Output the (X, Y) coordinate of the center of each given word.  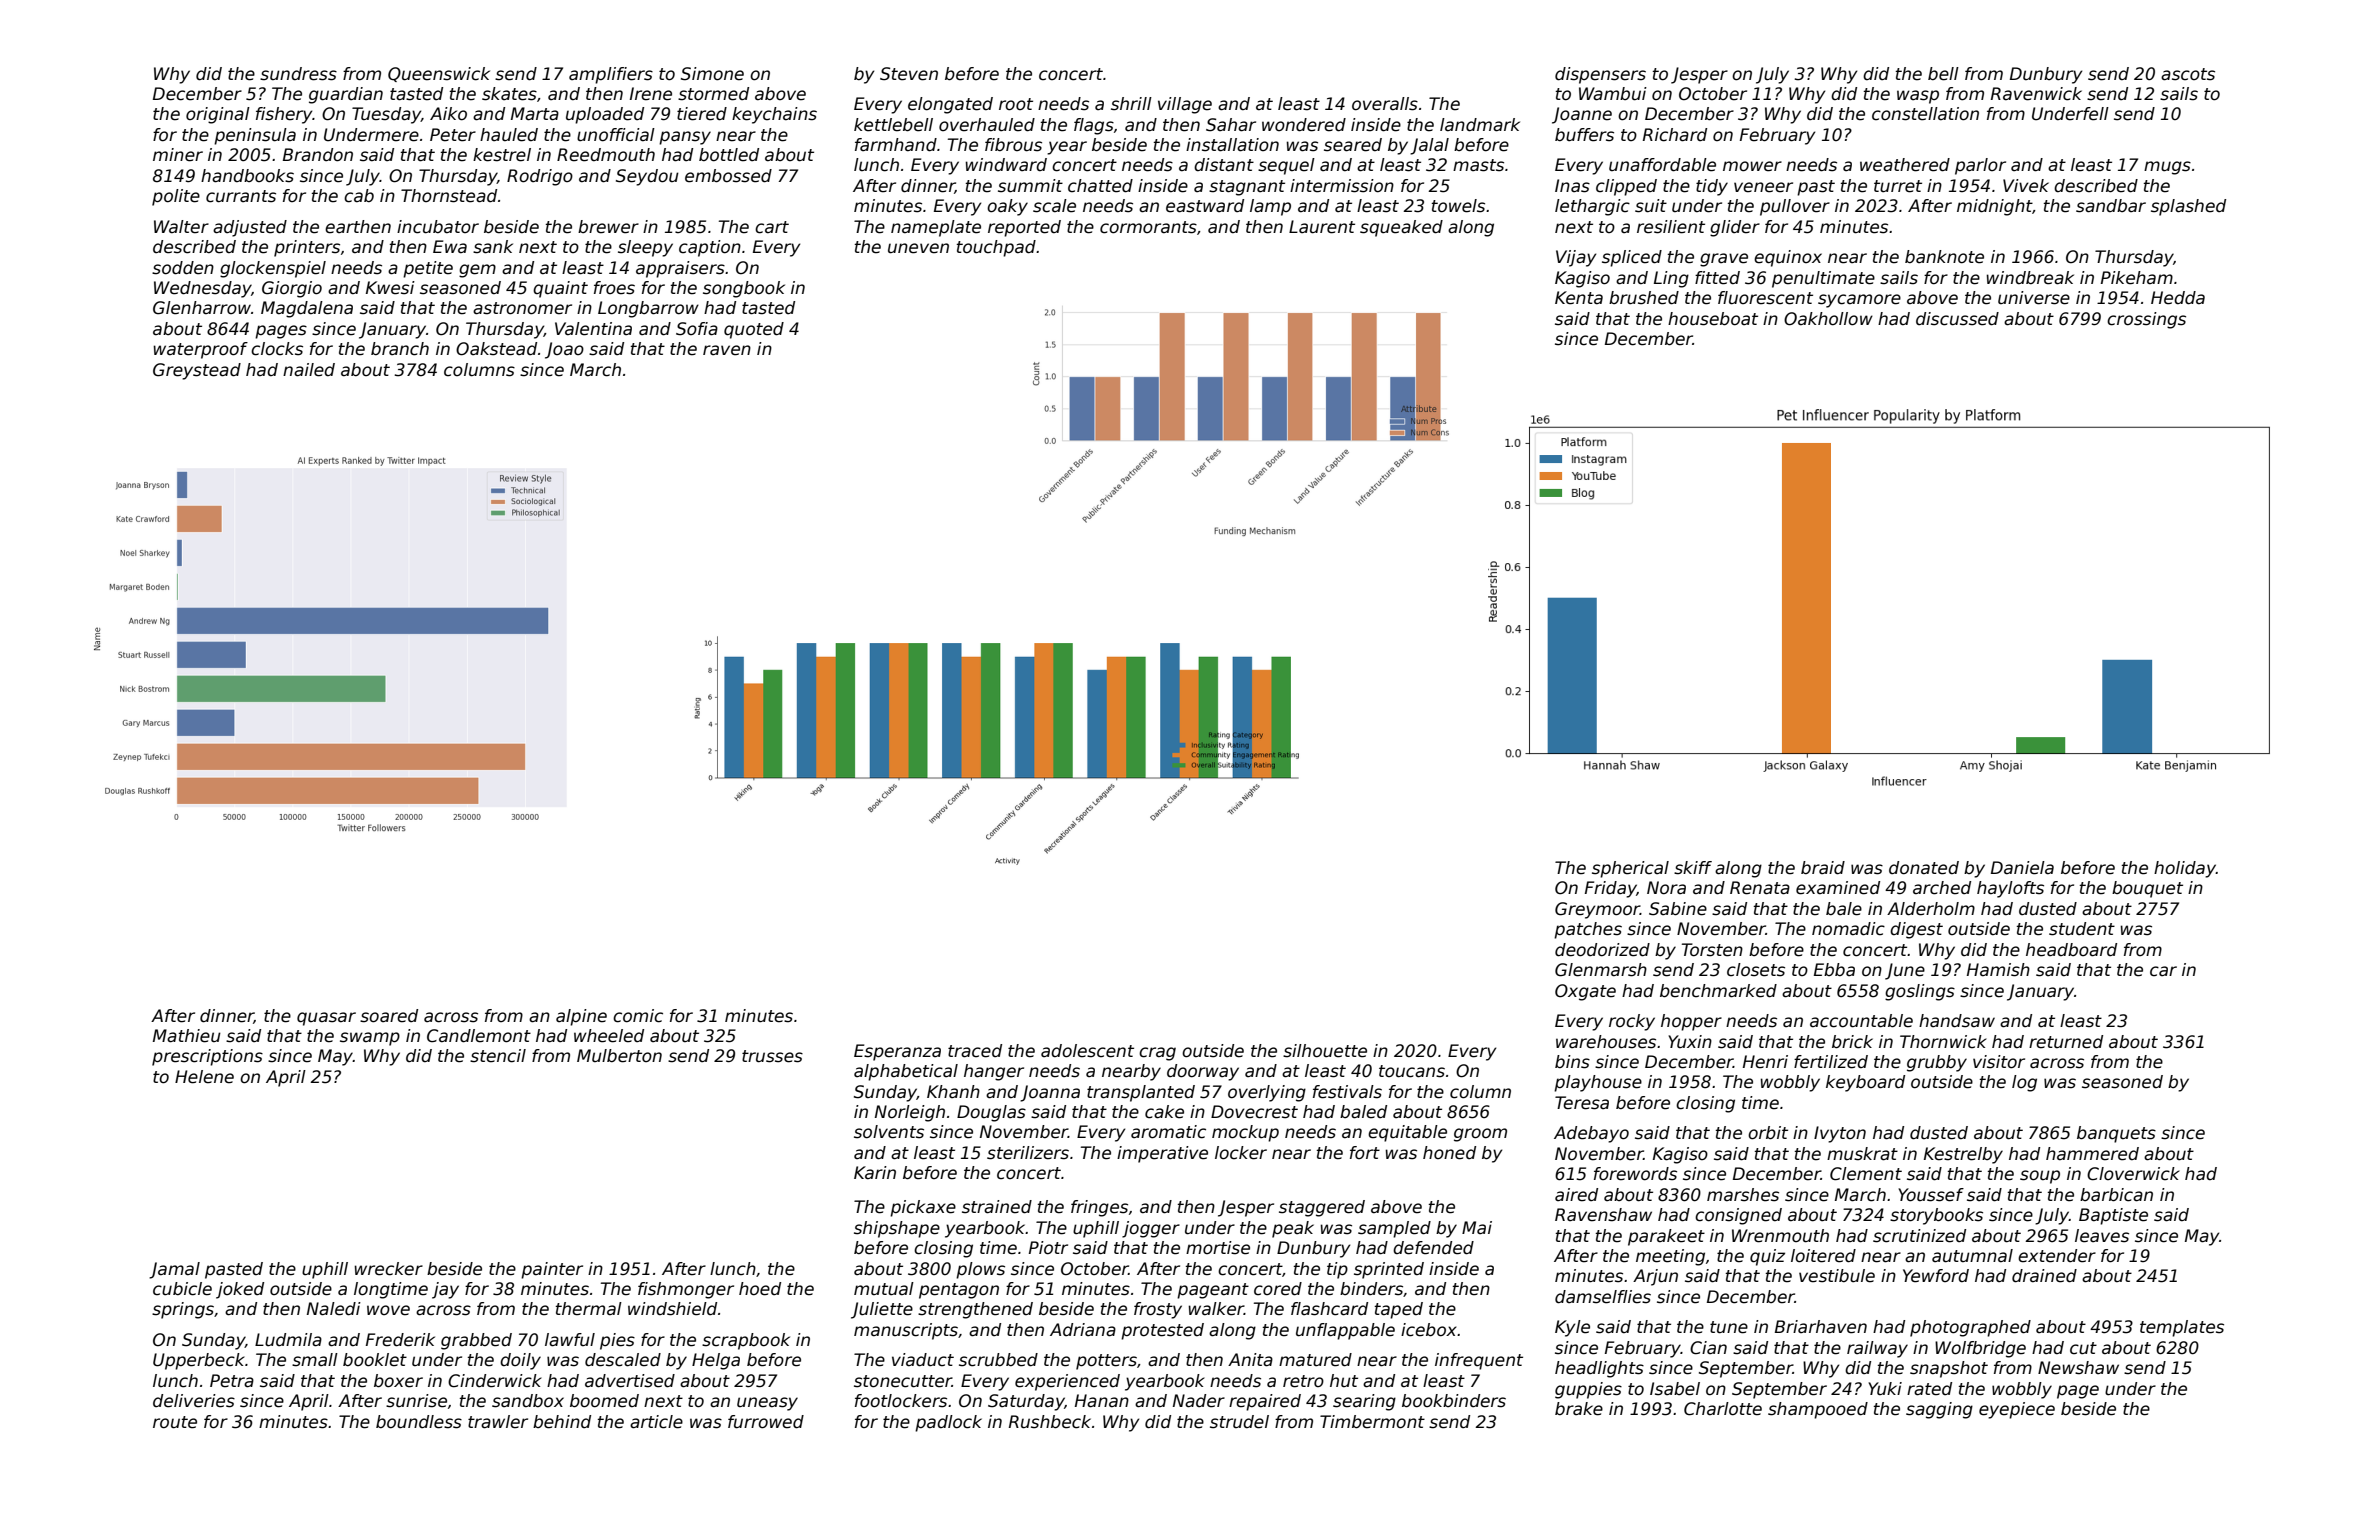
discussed (1957, 319)
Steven (909, 74)
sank (493, 247)
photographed (1970, 1328)
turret (1898, 186)
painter (552, 1270)
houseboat (1713, 319)
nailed (309, 370)
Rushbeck (1050, 1422)
